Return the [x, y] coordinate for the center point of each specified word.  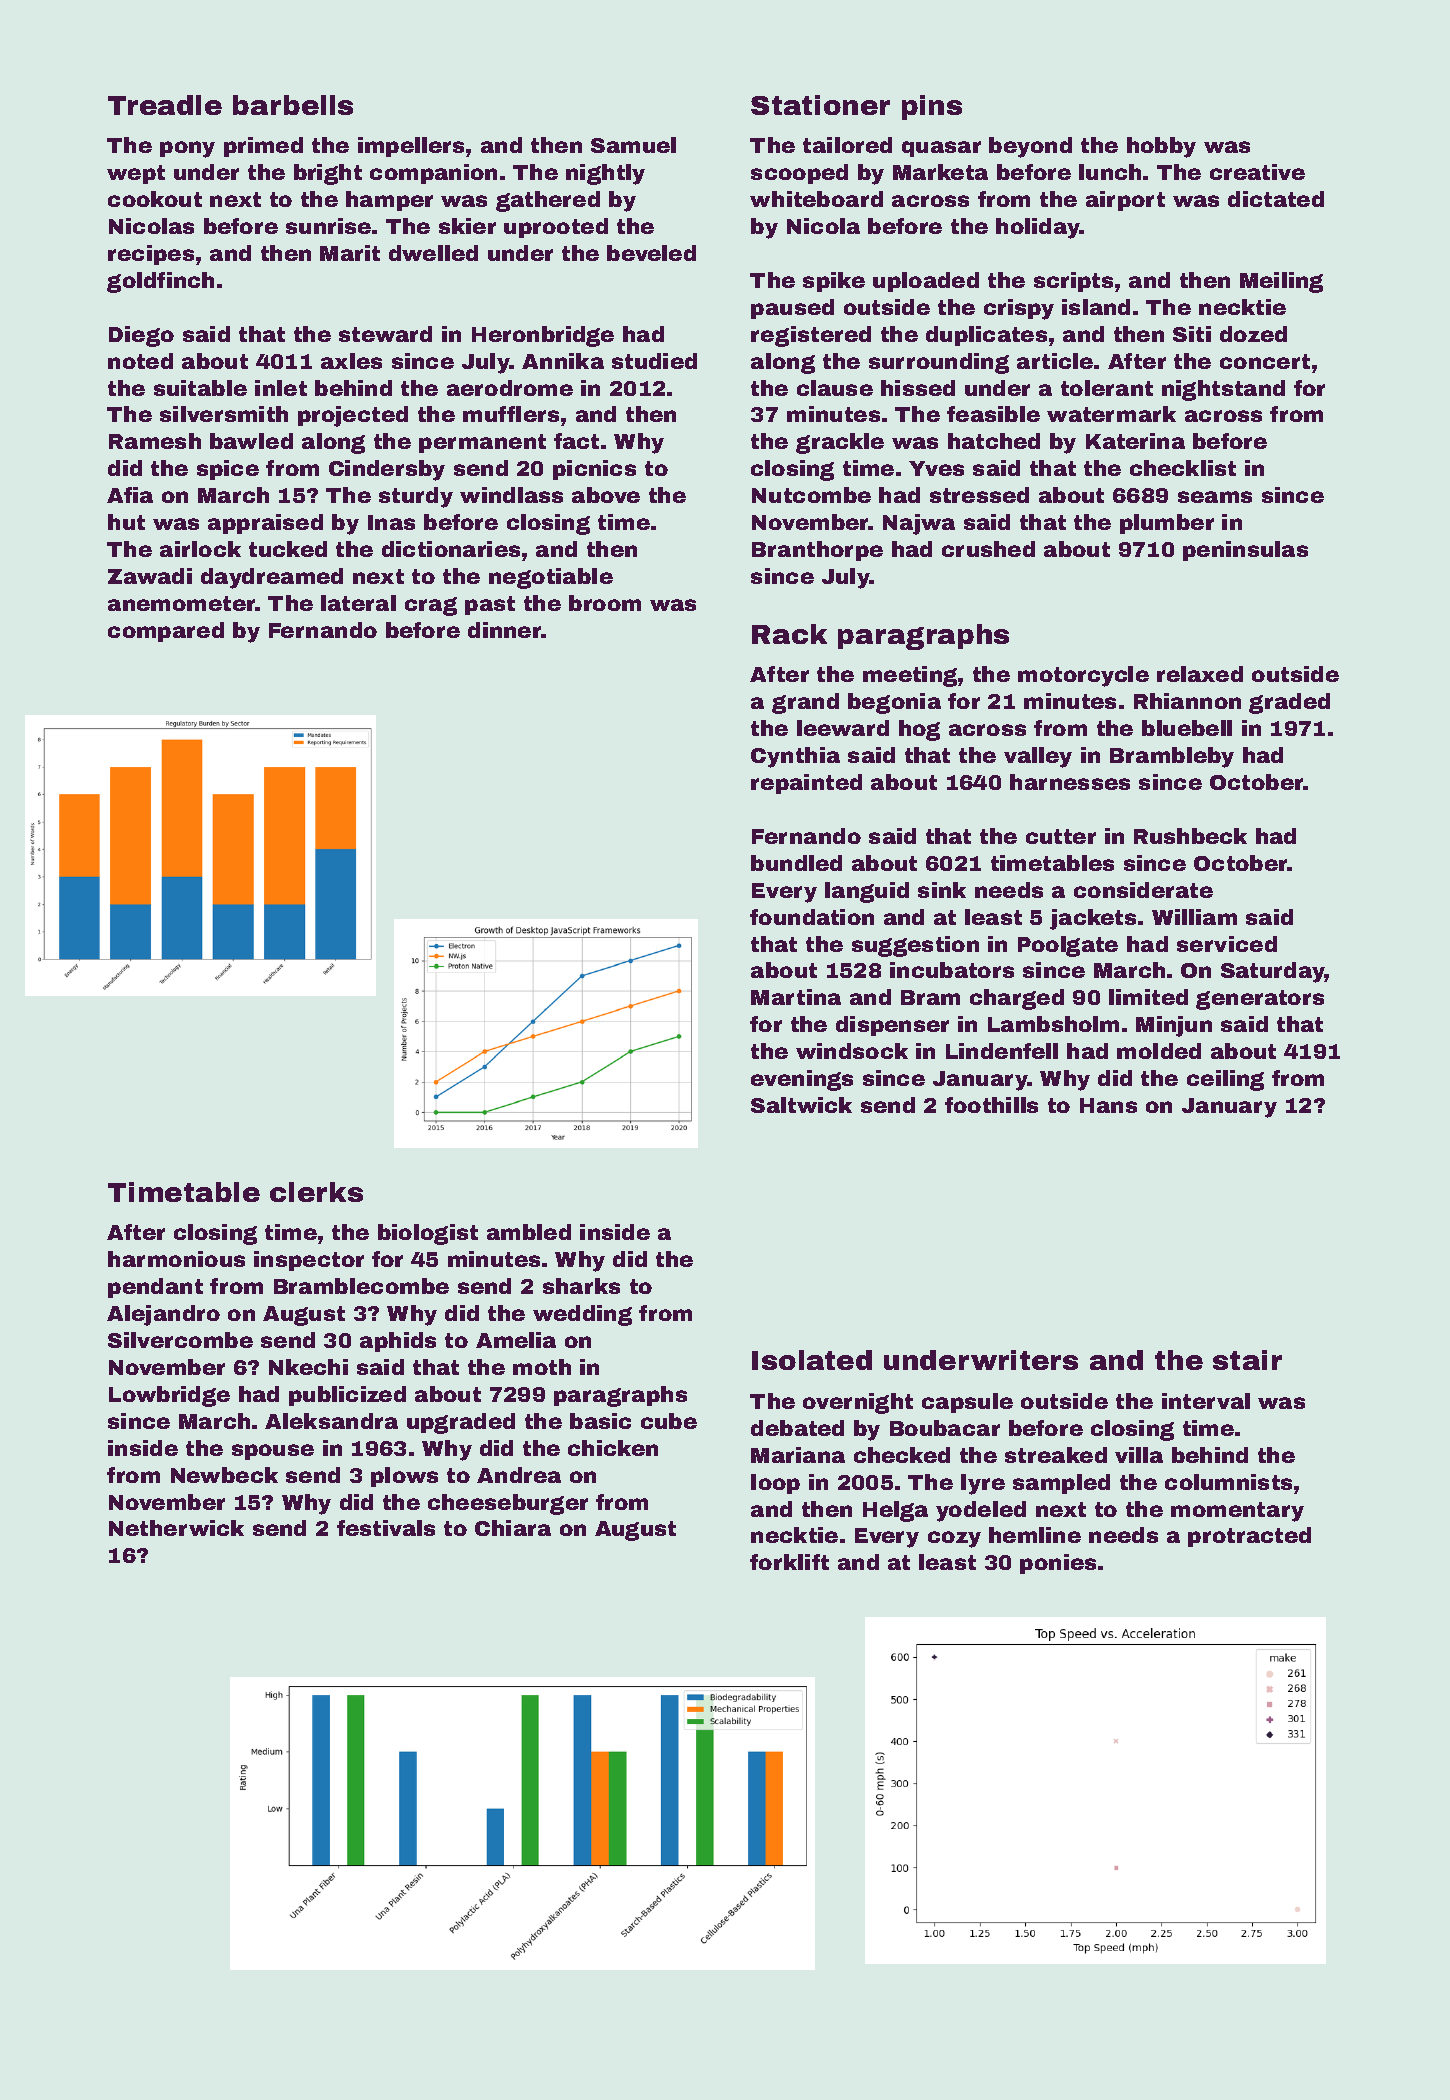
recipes [151, 255]
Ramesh [155, 441]
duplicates [986, 336]
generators [1260, 1000]
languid [867, 892]
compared [166, 632]
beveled [651, 253]
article [1055, 361]
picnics [594, 470]
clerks [316, 1192]
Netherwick [176, 1528]
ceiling [1225, 1080]
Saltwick [801, 1105]
